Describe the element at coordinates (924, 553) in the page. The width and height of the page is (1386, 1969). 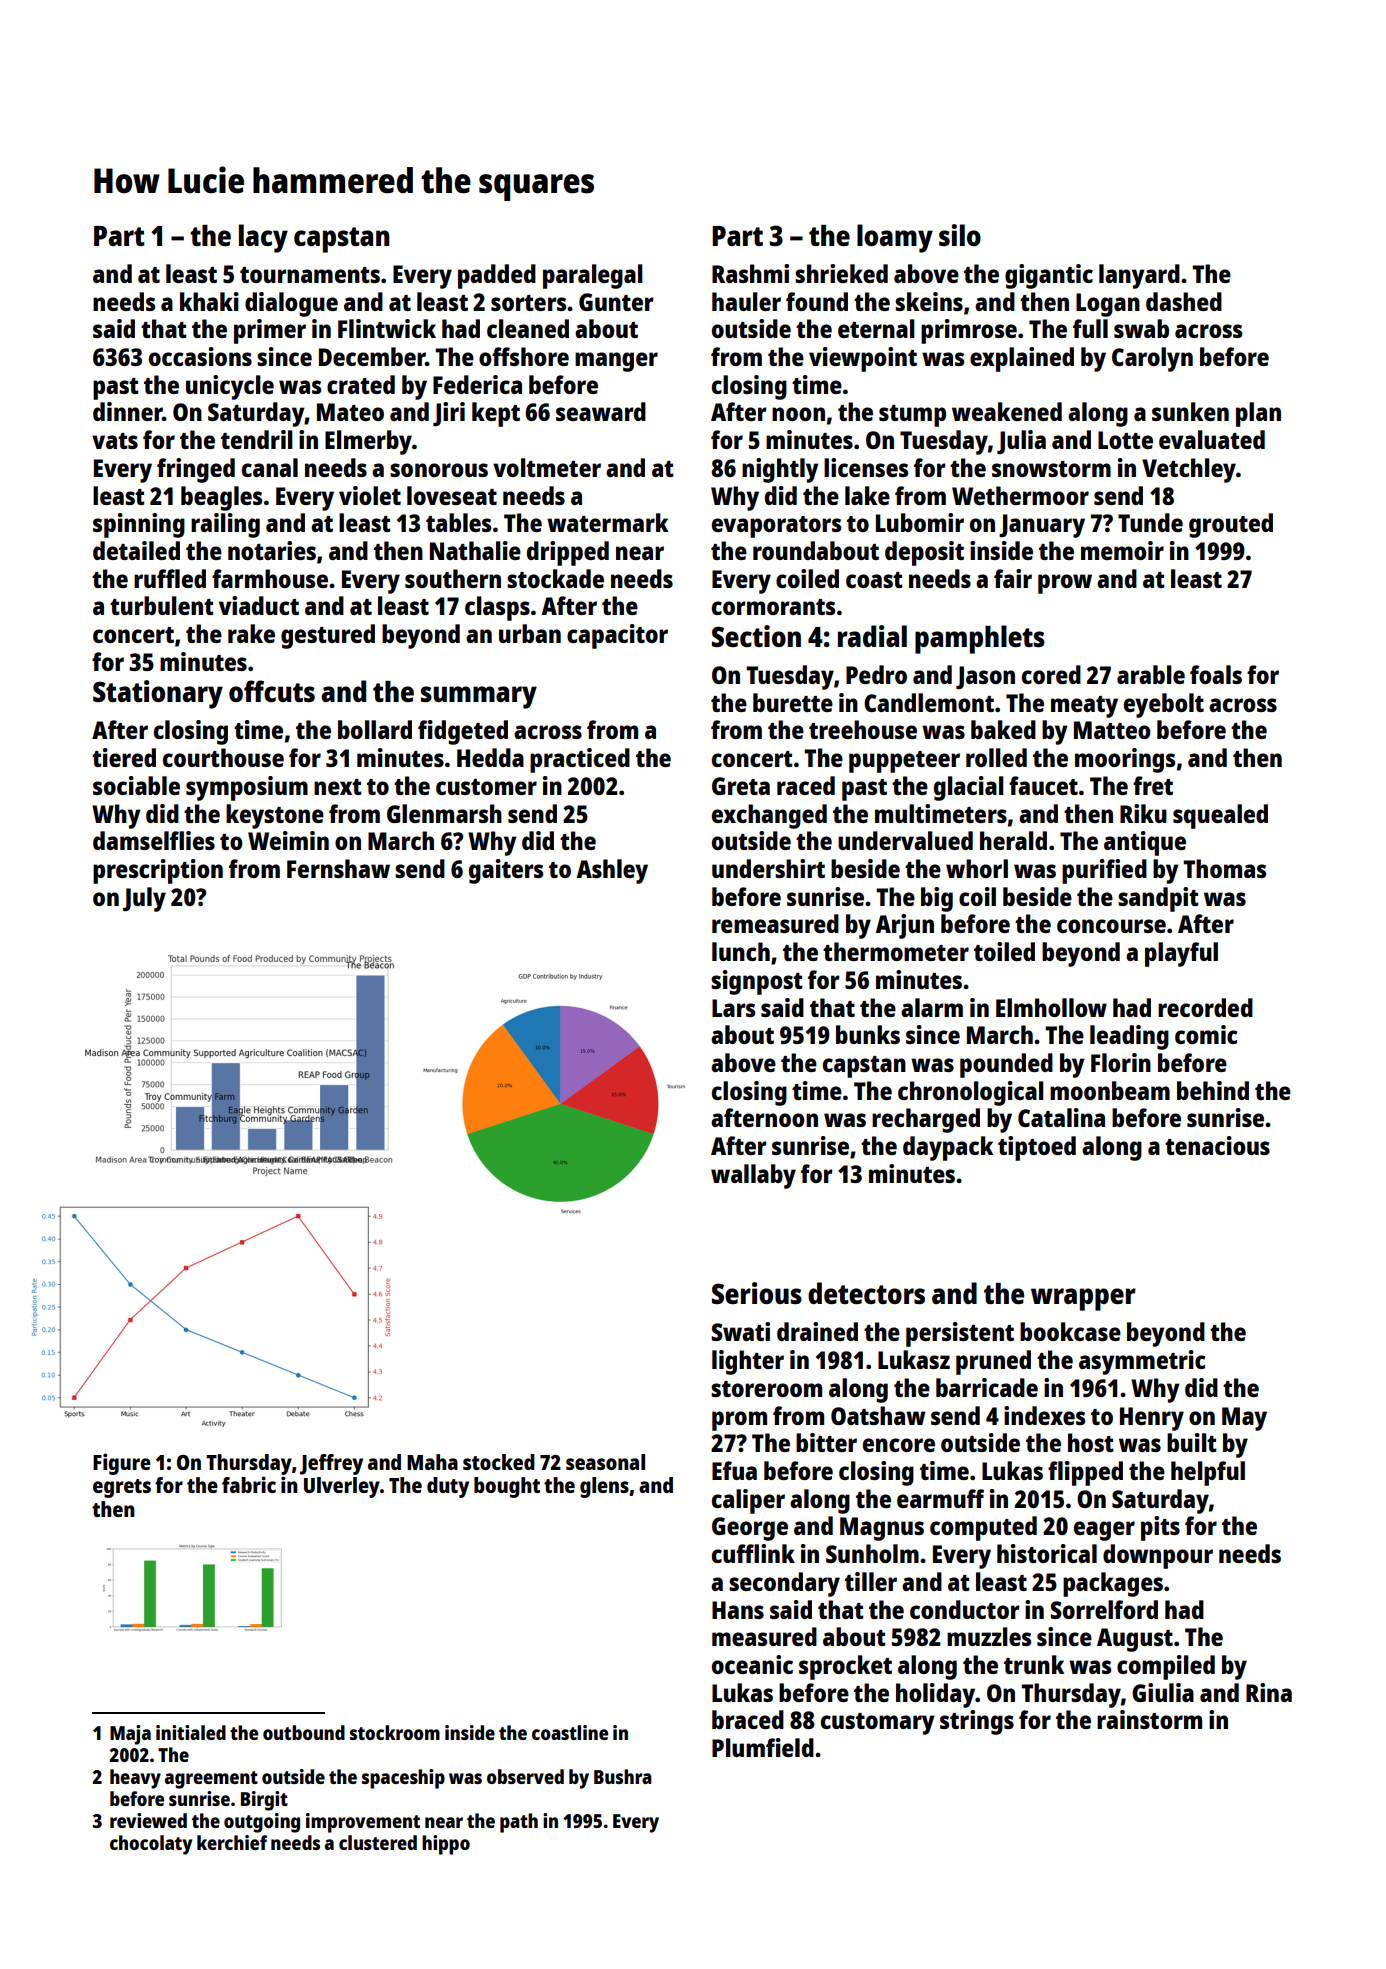
I see `deposit` at that location.
